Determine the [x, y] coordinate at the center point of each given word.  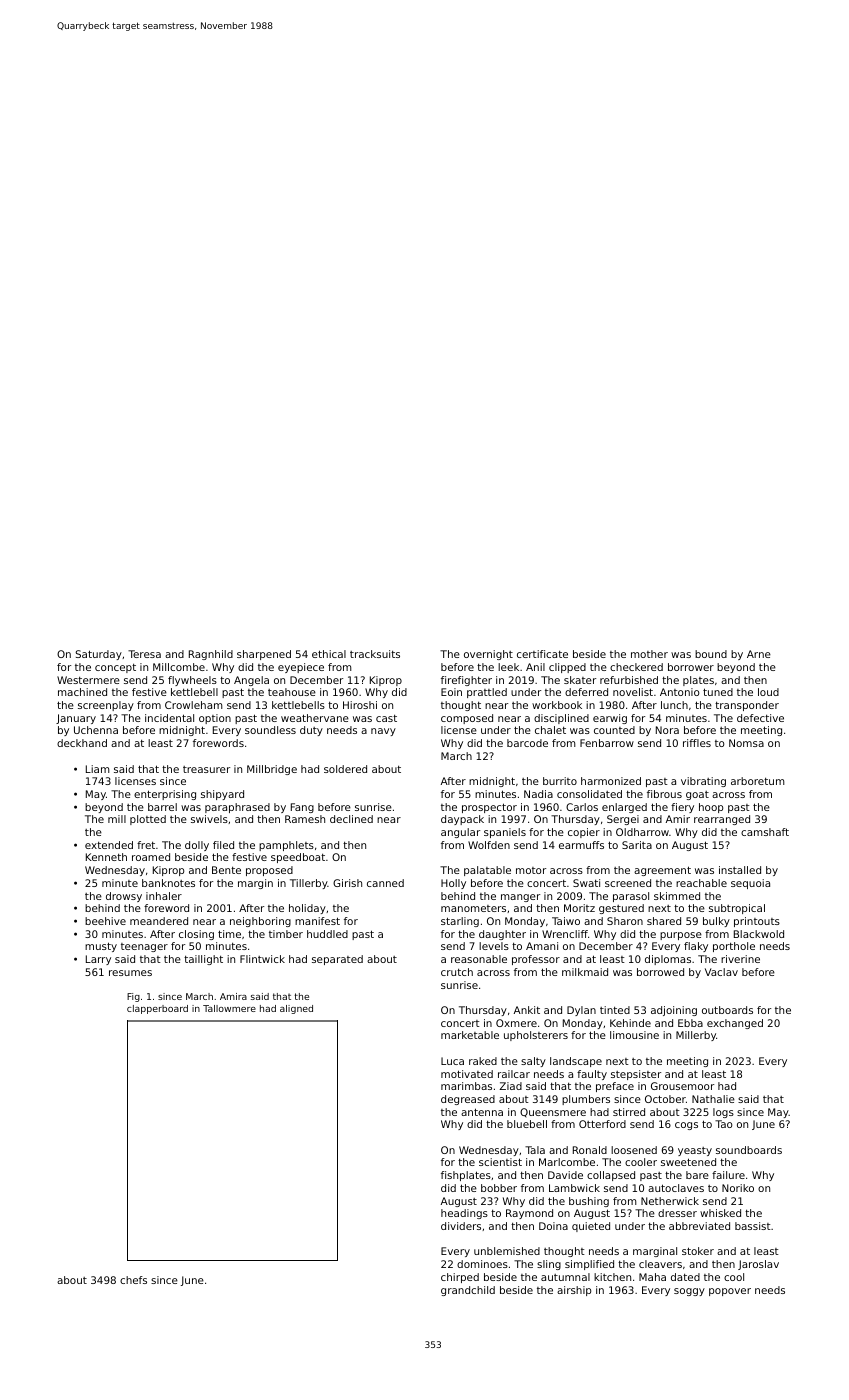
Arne [759, 654]
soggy [689, 1292]
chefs [133, 1280]
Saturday [98, 655]
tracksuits [375, 654]
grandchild [468, 1291]
